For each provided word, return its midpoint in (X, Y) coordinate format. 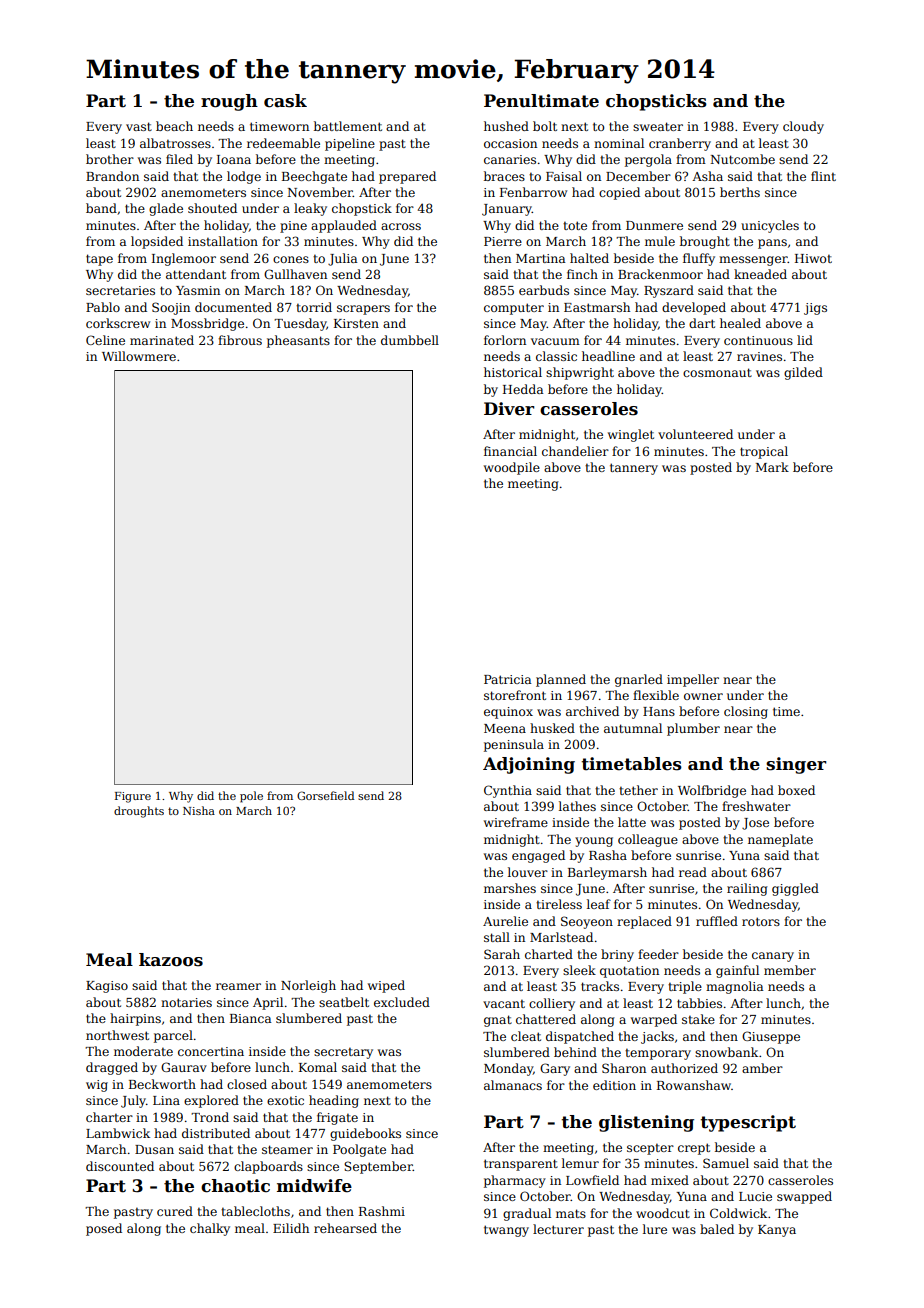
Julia (342, 259)
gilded (803, 373)
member (790, 970)
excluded (402, 1002)
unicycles (770, 226)
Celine (105, 340)
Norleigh (308, 986)
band (101, 208)
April (268, 1003)
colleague (648, 840)
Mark (772, 467)
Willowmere (139, 356)
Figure (133, 797)
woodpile (512, 468)
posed (104, 1229)
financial (510, 451)
